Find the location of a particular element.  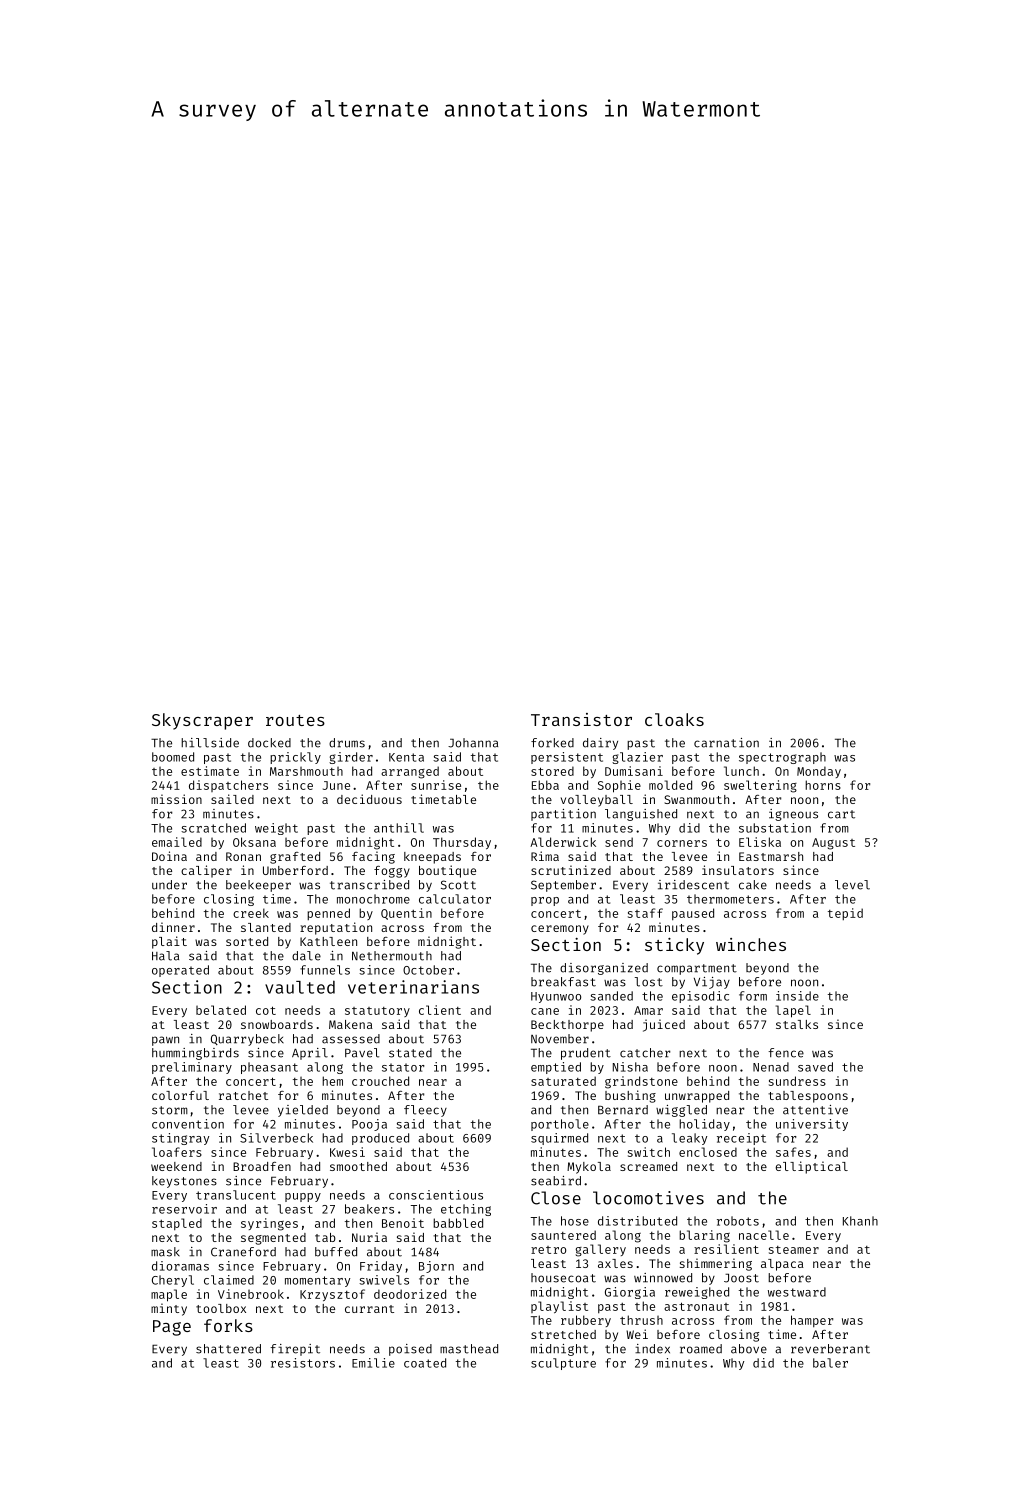

stretched is located at coordinates (563, 1334).
